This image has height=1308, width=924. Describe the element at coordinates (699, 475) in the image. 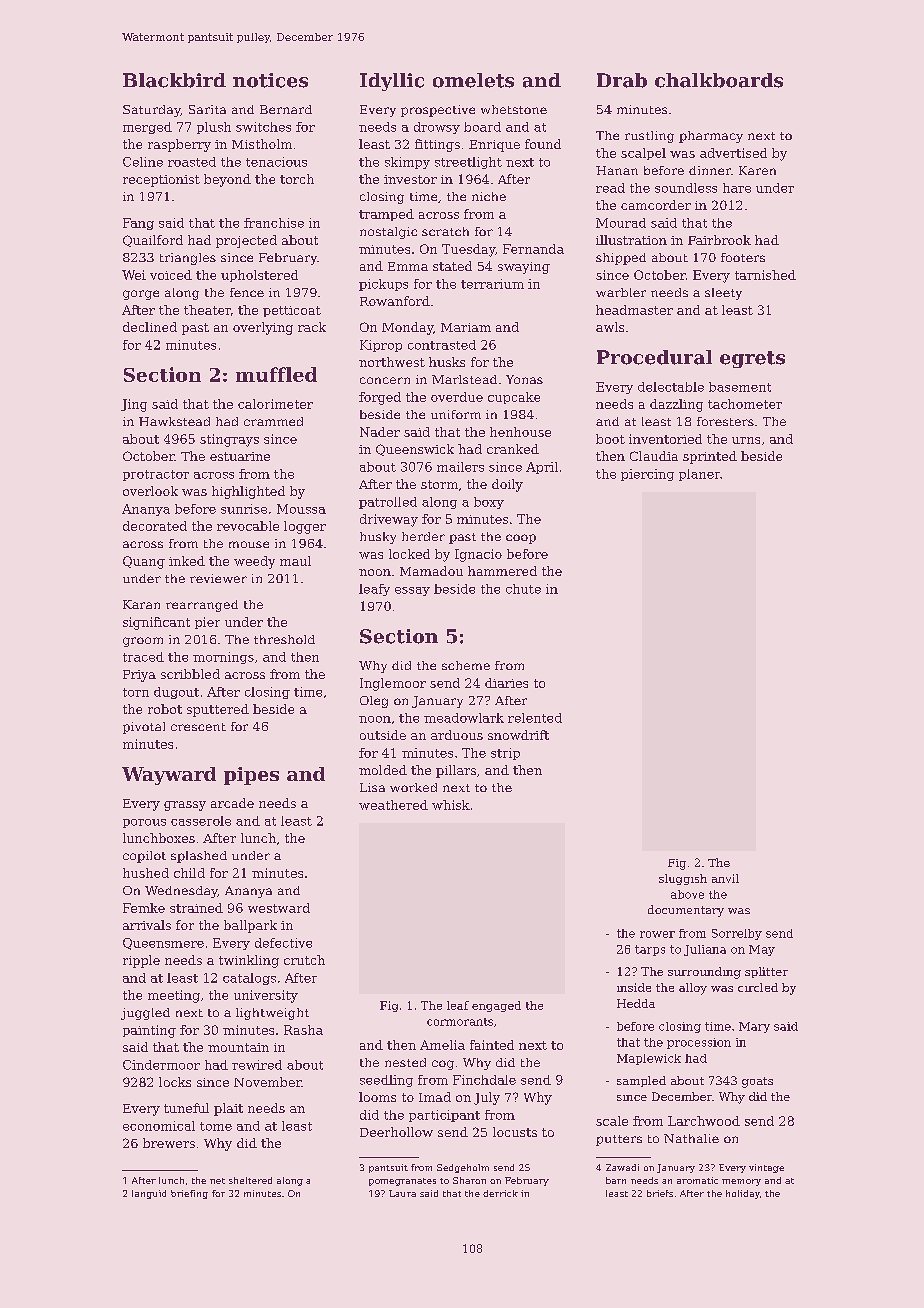

I see `planer` at that location.
